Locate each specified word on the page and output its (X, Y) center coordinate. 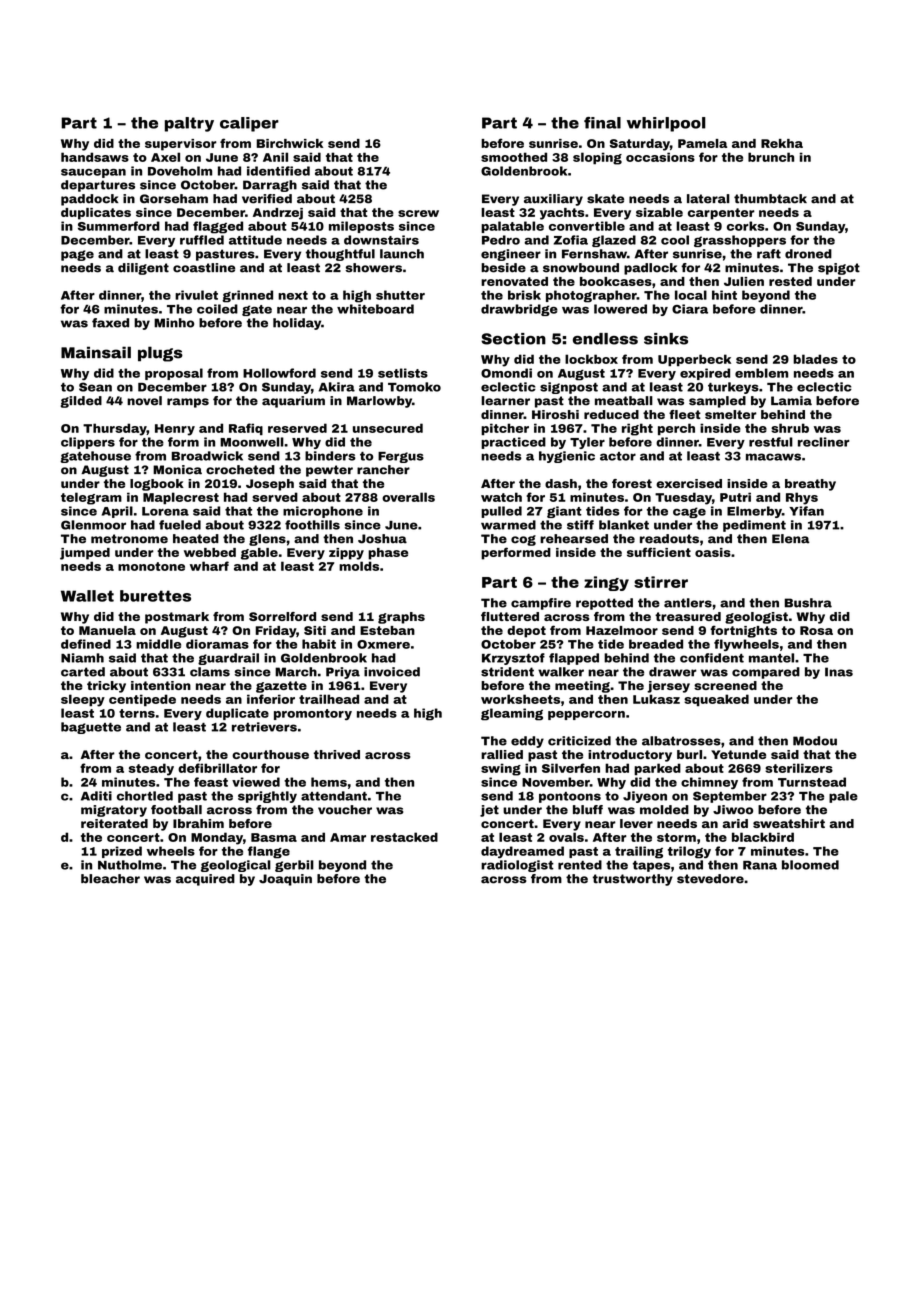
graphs (401, 618)
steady (151, 769)
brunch (771, 157)
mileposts (361, 227)
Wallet (87, 596)
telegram (91, 498)
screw (418, 213)
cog (523, 540)
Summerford (119, 226)
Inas (839, 672)
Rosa (816, 630)
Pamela (702, 143)
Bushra (808, 603)
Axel (165, 157)
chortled (145, 796)
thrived (337, 754)
